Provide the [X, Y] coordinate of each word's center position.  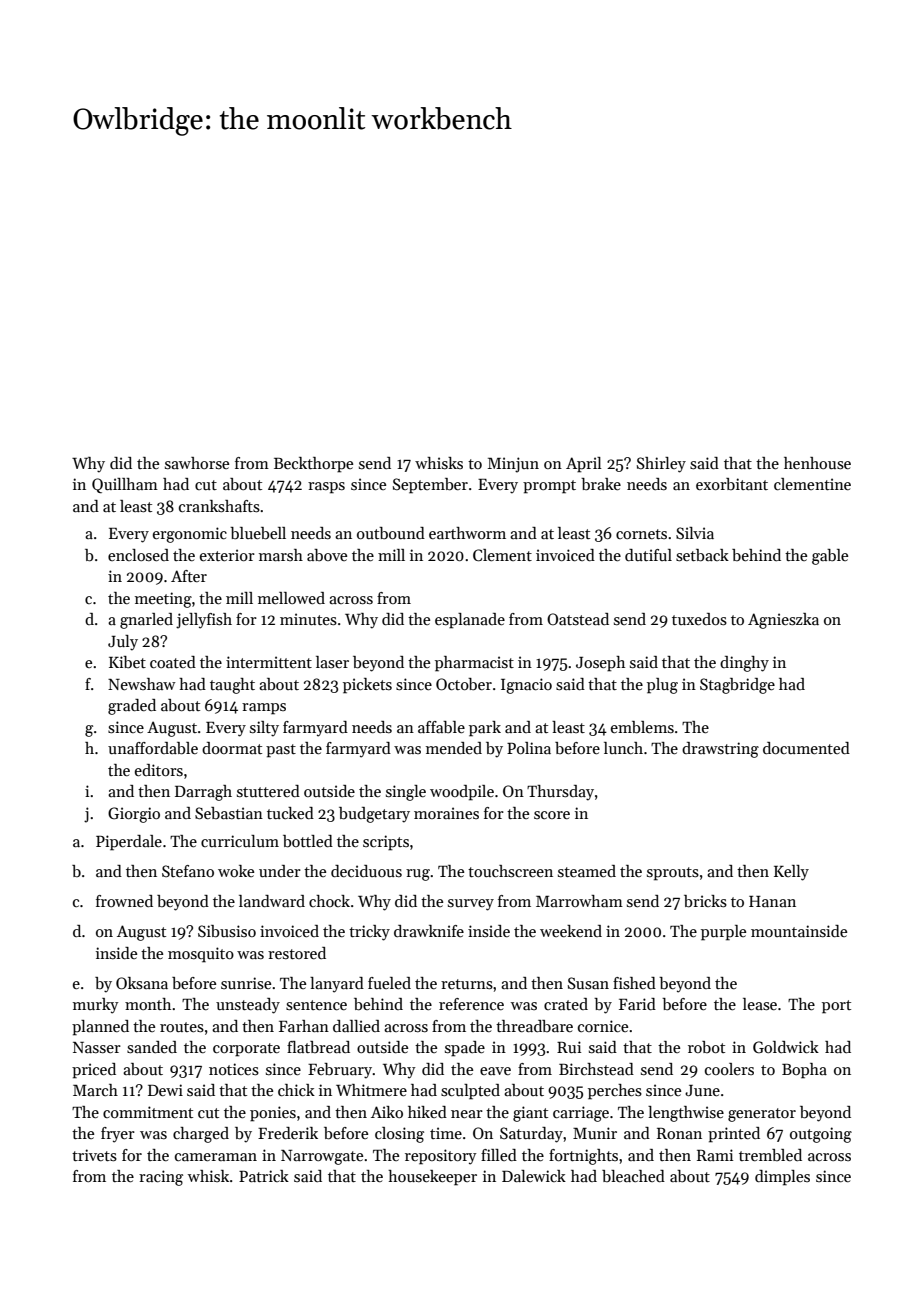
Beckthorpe [313, 465]
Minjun [513, 465]
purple [723, 933]
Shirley [661, 465]
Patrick [264, 1176]
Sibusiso [227, 931]
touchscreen [510, 871]
